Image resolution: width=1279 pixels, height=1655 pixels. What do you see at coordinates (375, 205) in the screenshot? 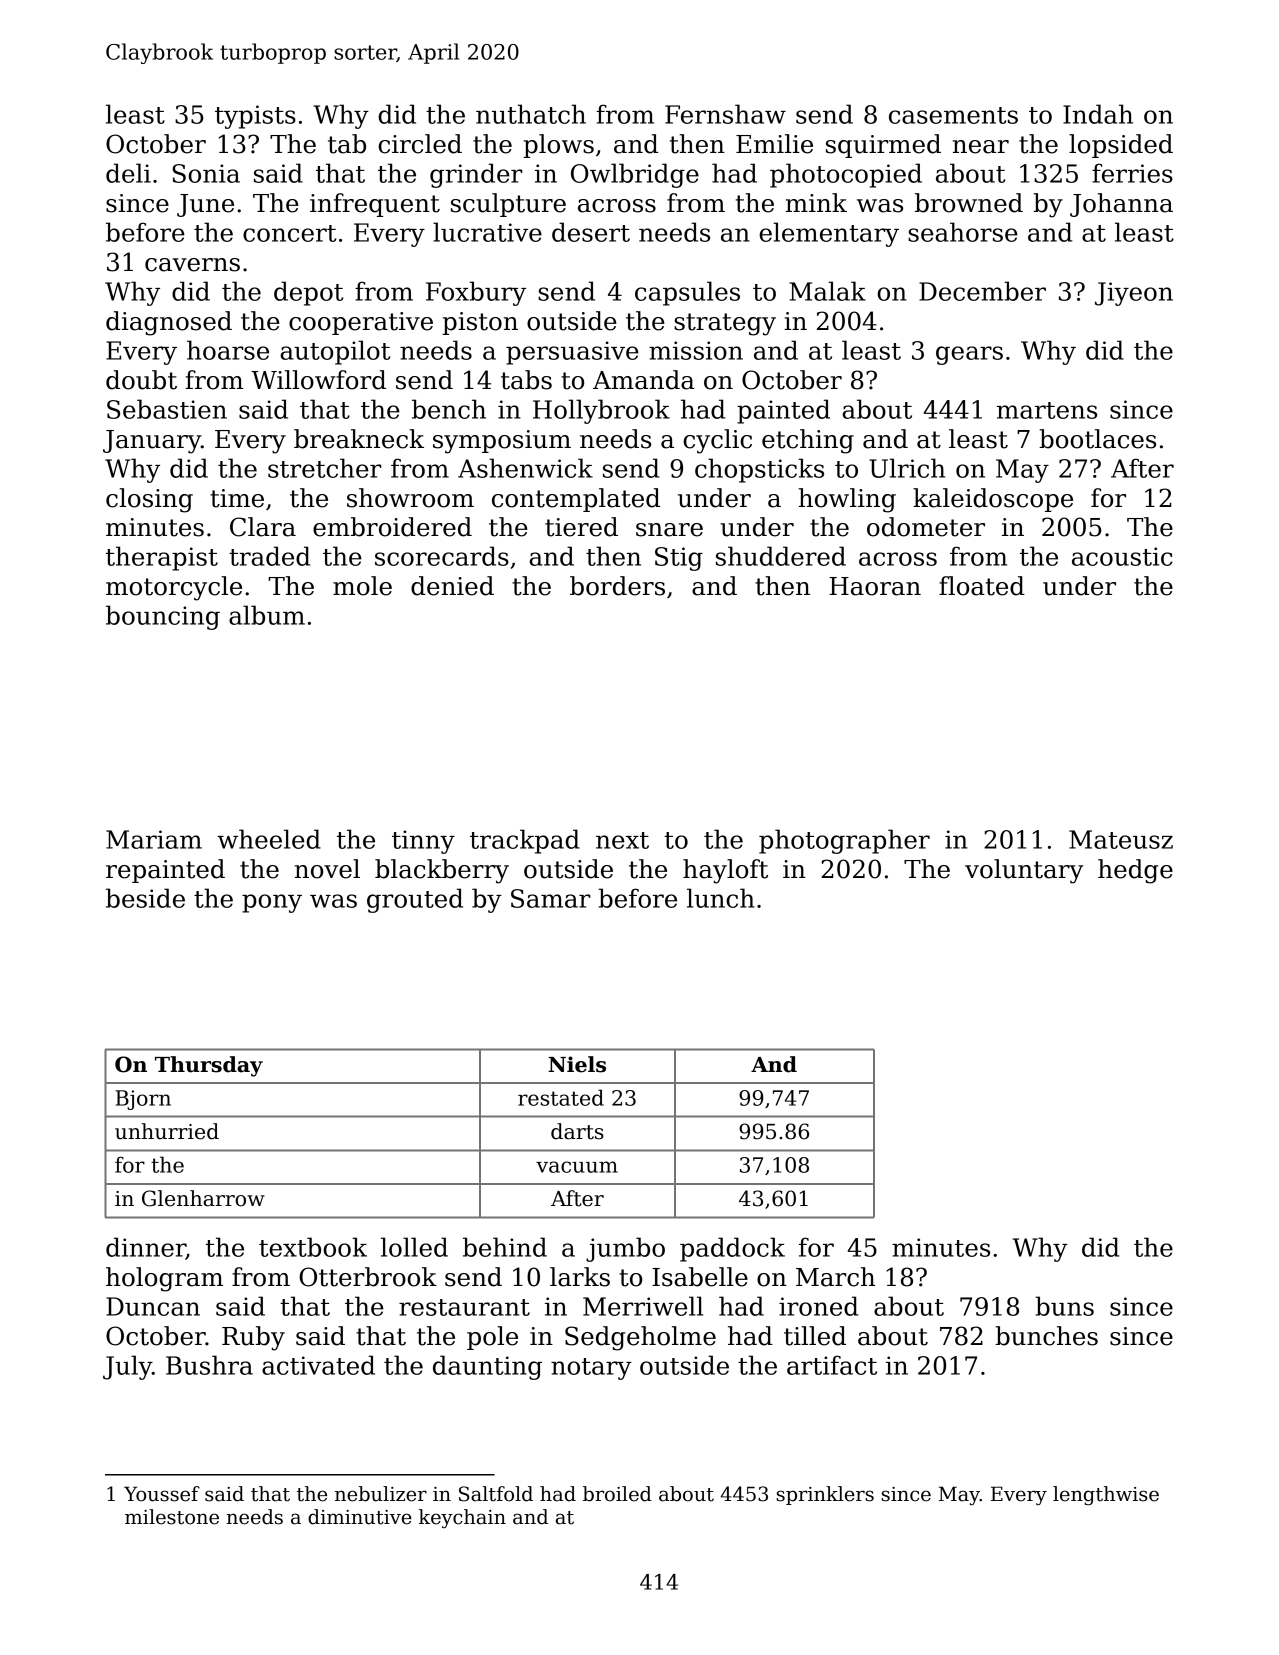
I see `infrequent` at bounding box center [375, 205].
